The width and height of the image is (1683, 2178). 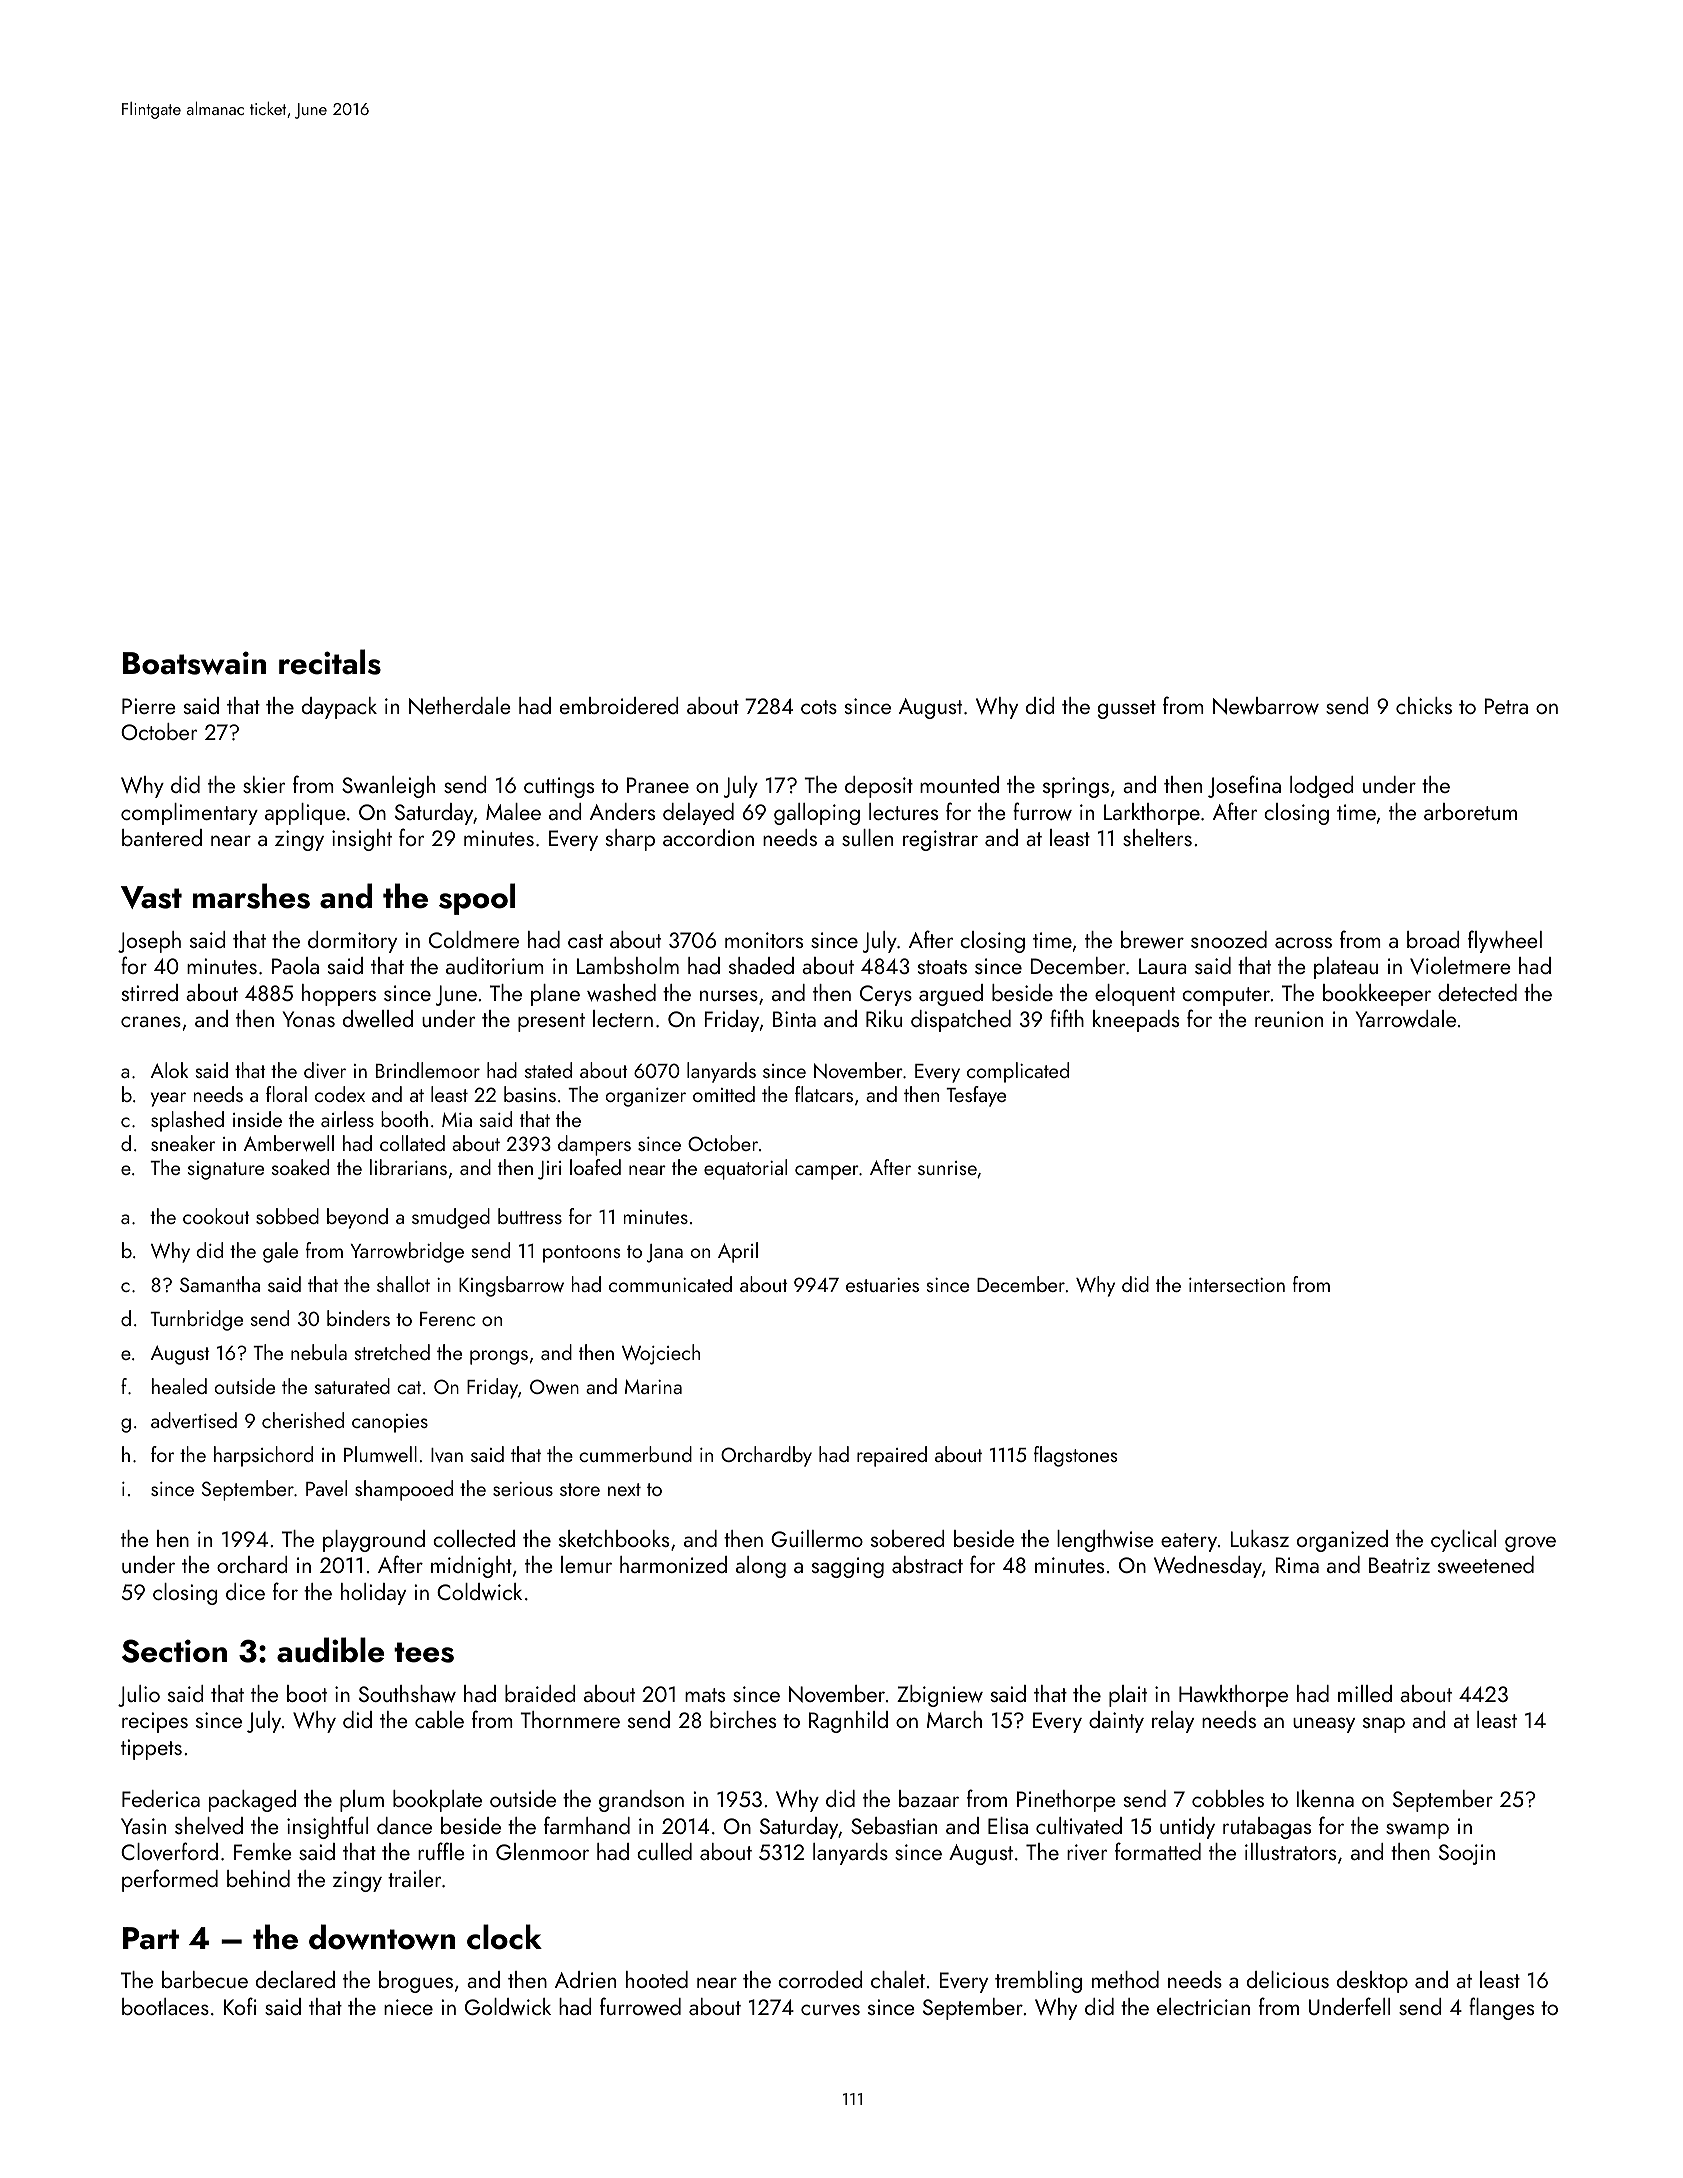 What do you see at coordinates (295, 1979) in the image?
I see `declared` at bounding box center [295, 1979].
